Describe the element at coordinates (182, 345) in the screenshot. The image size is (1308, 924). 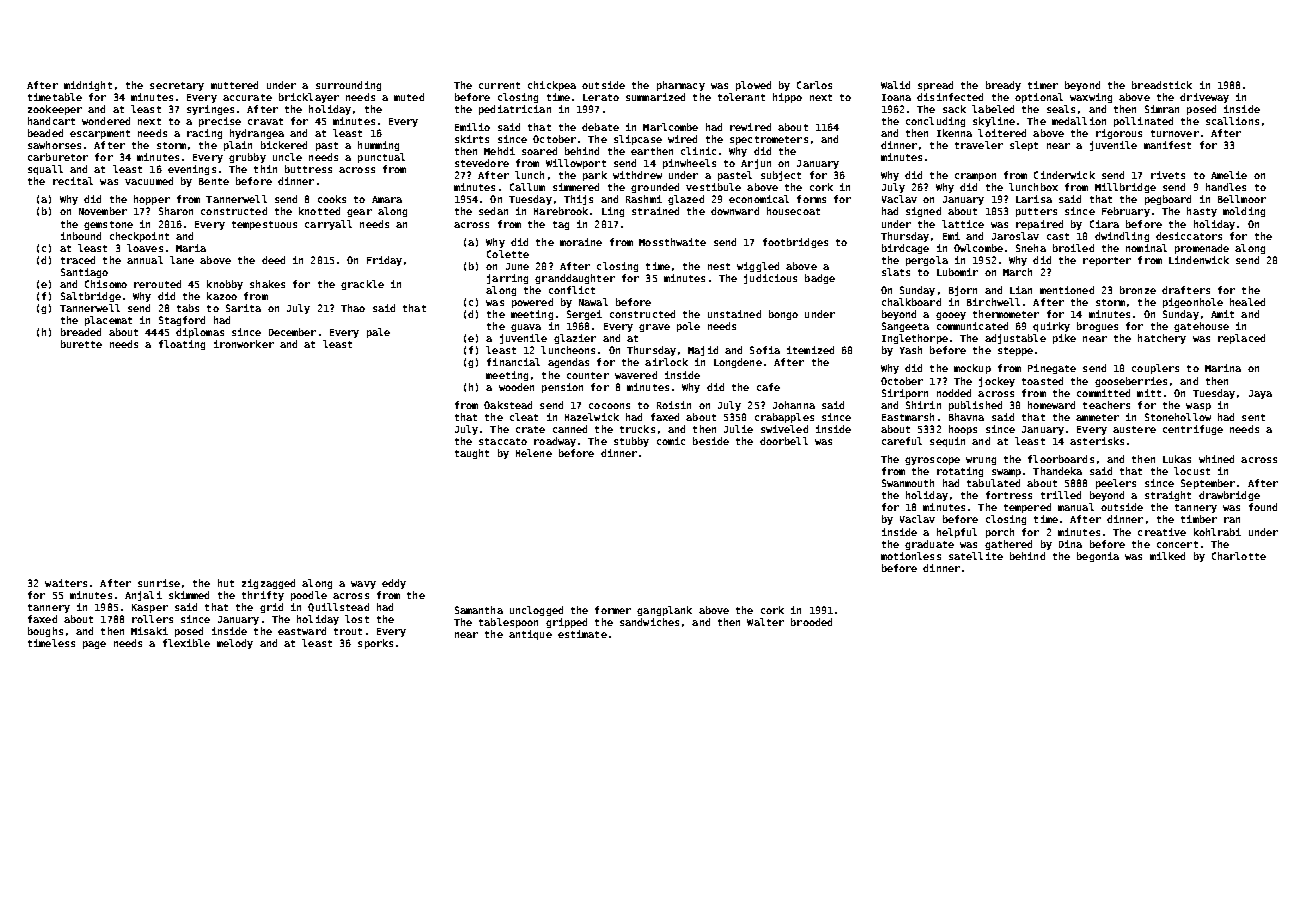
I see `floating` at that location.
